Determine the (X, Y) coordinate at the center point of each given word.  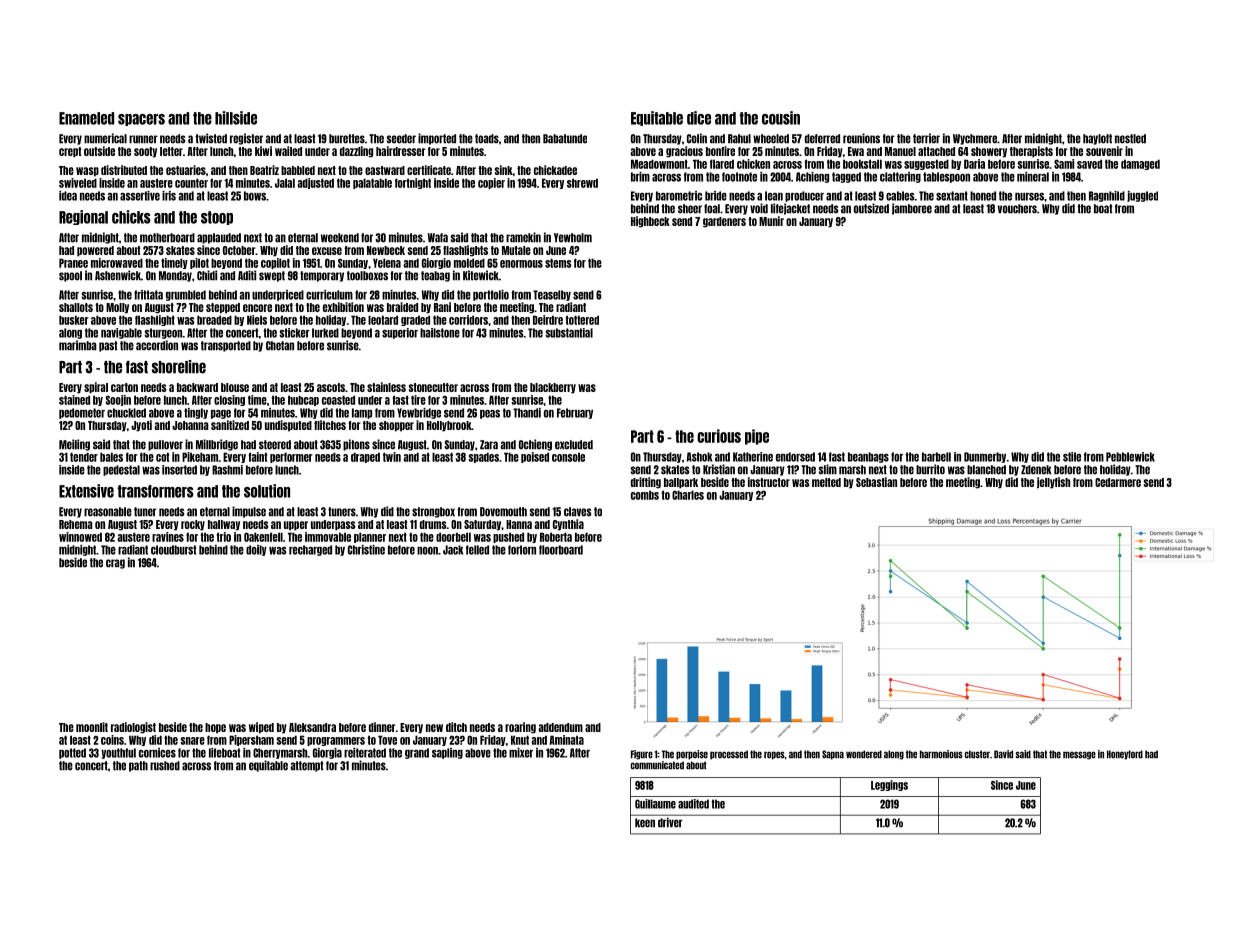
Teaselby (552, 295)
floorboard (561, 550)
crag (115, 564)
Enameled (86, 118)
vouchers (1017, 209)
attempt (307, 766)
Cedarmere (1118, 482)
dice (699, 118)
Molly (117, 308)
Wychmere (975, 139)
